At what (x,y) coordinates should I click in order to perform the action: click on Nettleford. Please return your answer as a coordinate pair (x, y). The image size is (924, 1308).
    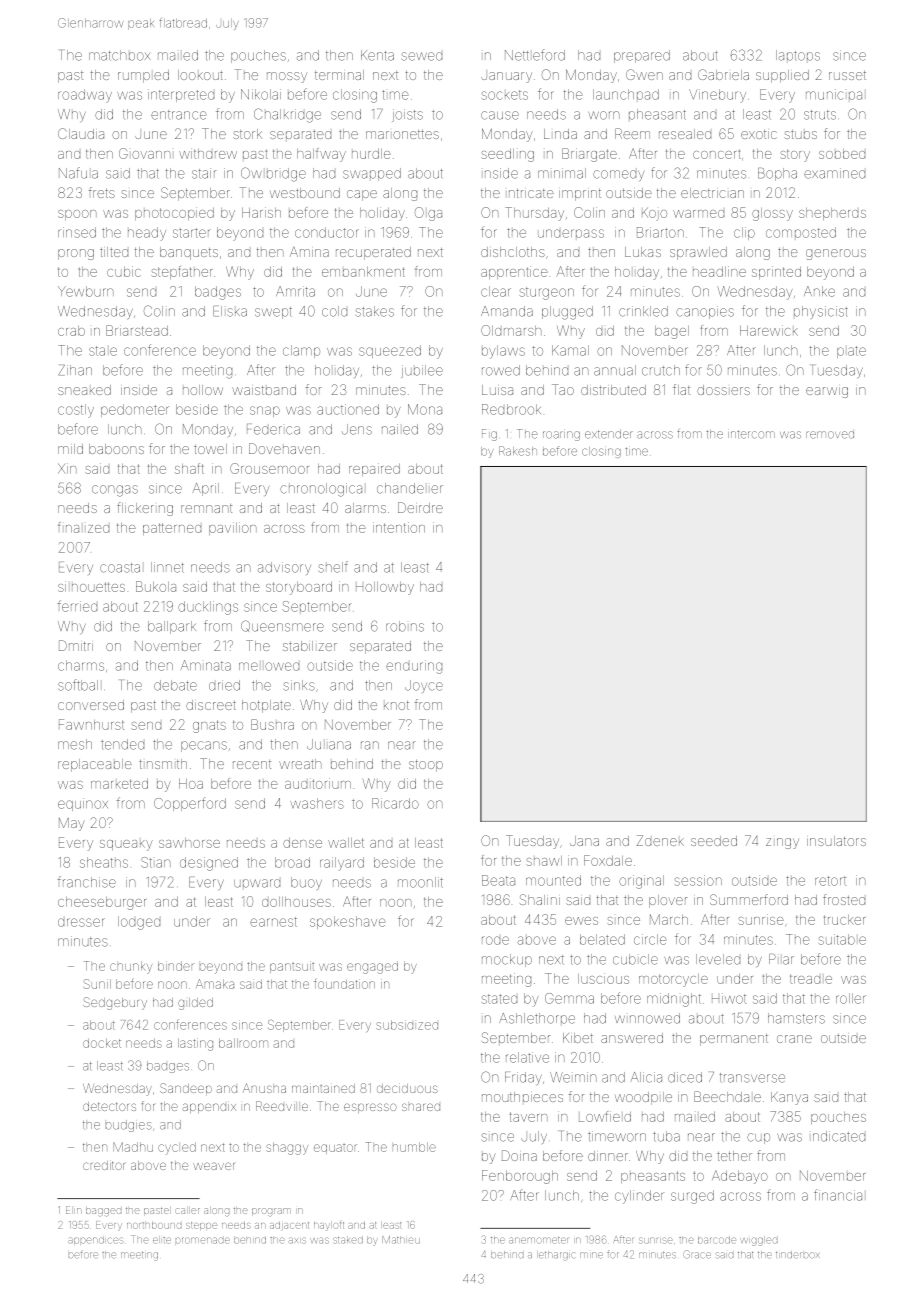
    Looking at the image, I should click on (535, 55).
